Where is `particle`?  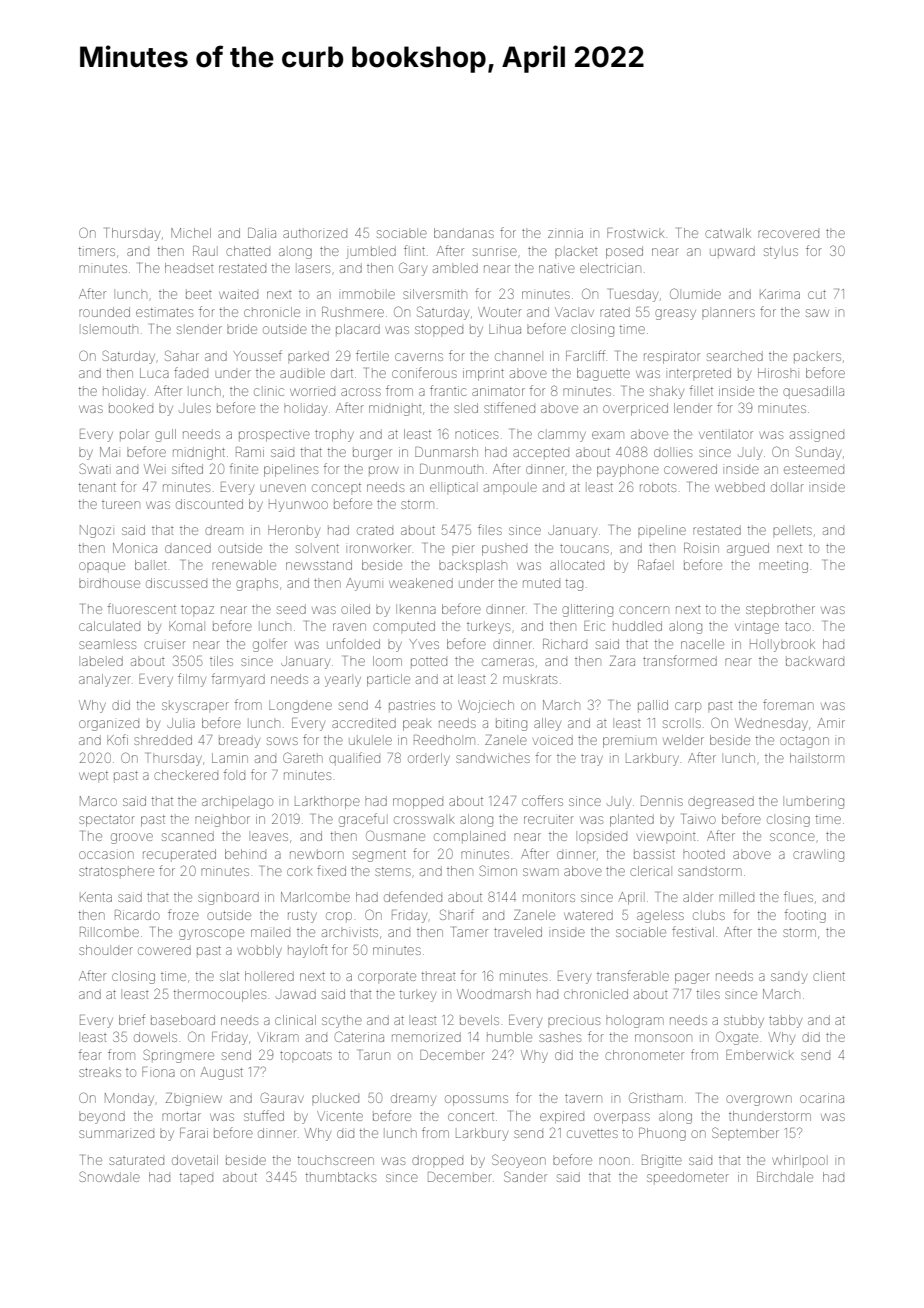
particle is located at coordinates (388, 680).
